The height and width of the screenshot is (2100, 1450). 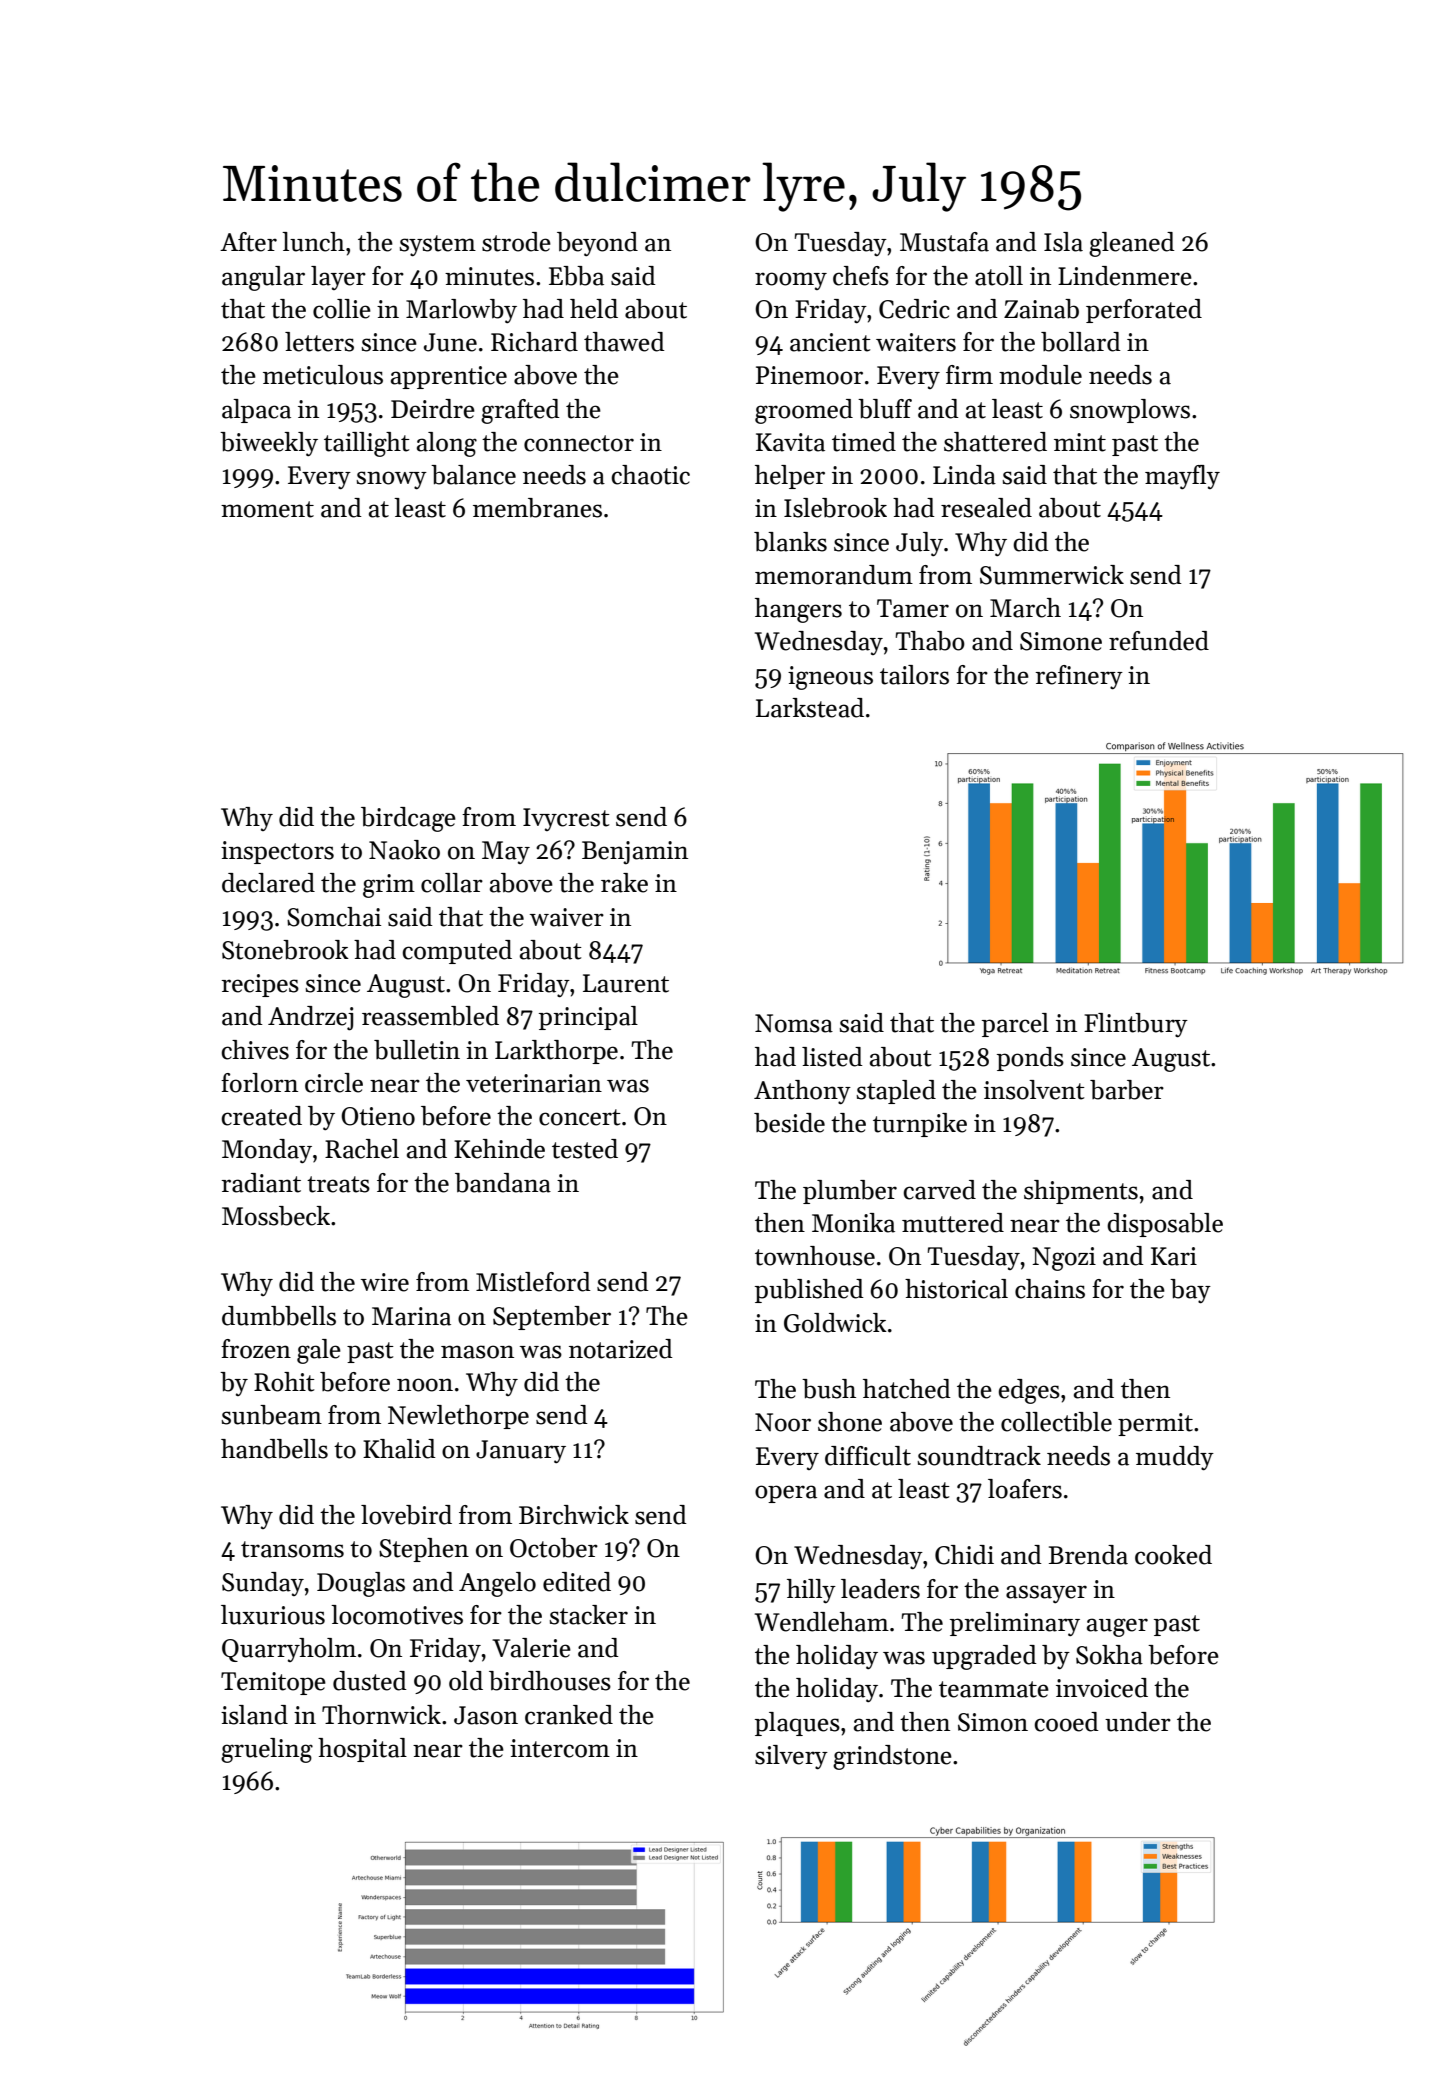 What do you see at coordinates (810, 708) in the screenshot?
I see `Larkstead` at bounding box center [810, 708].
